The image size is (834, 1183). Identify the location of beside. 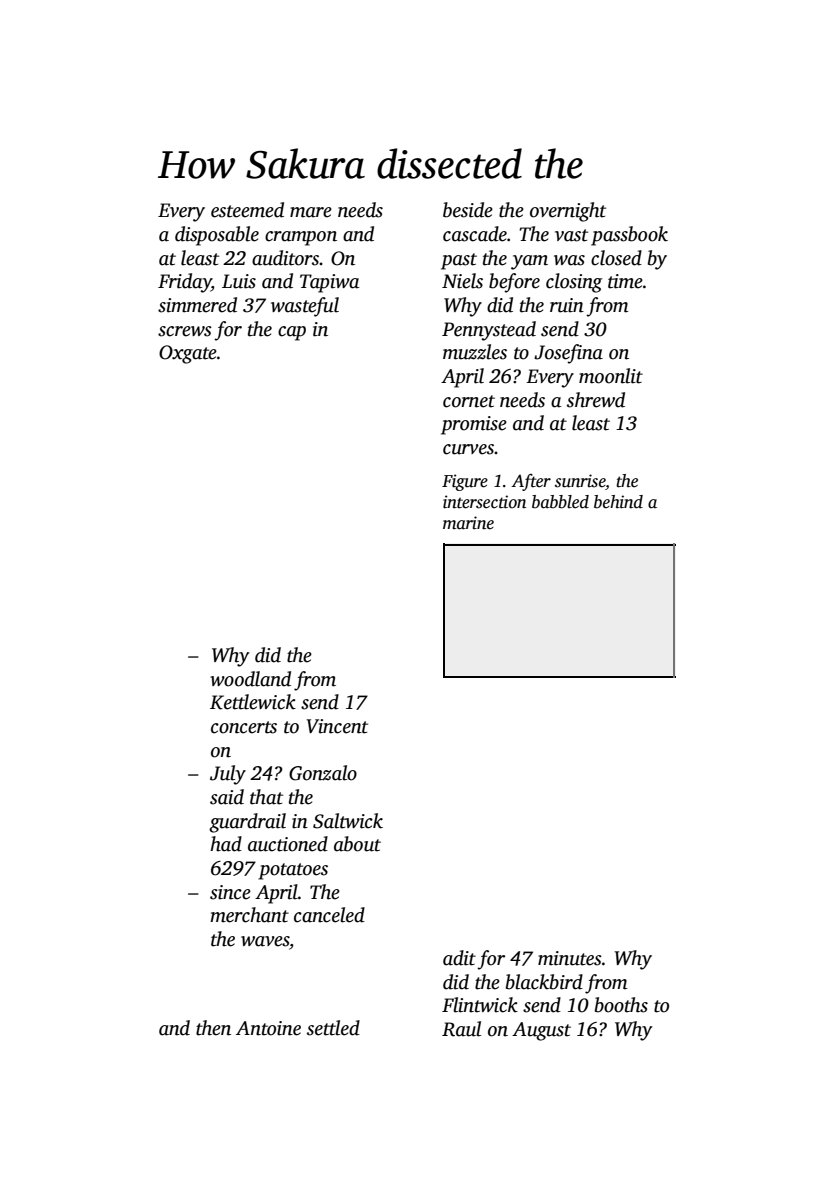
(468, 210).
